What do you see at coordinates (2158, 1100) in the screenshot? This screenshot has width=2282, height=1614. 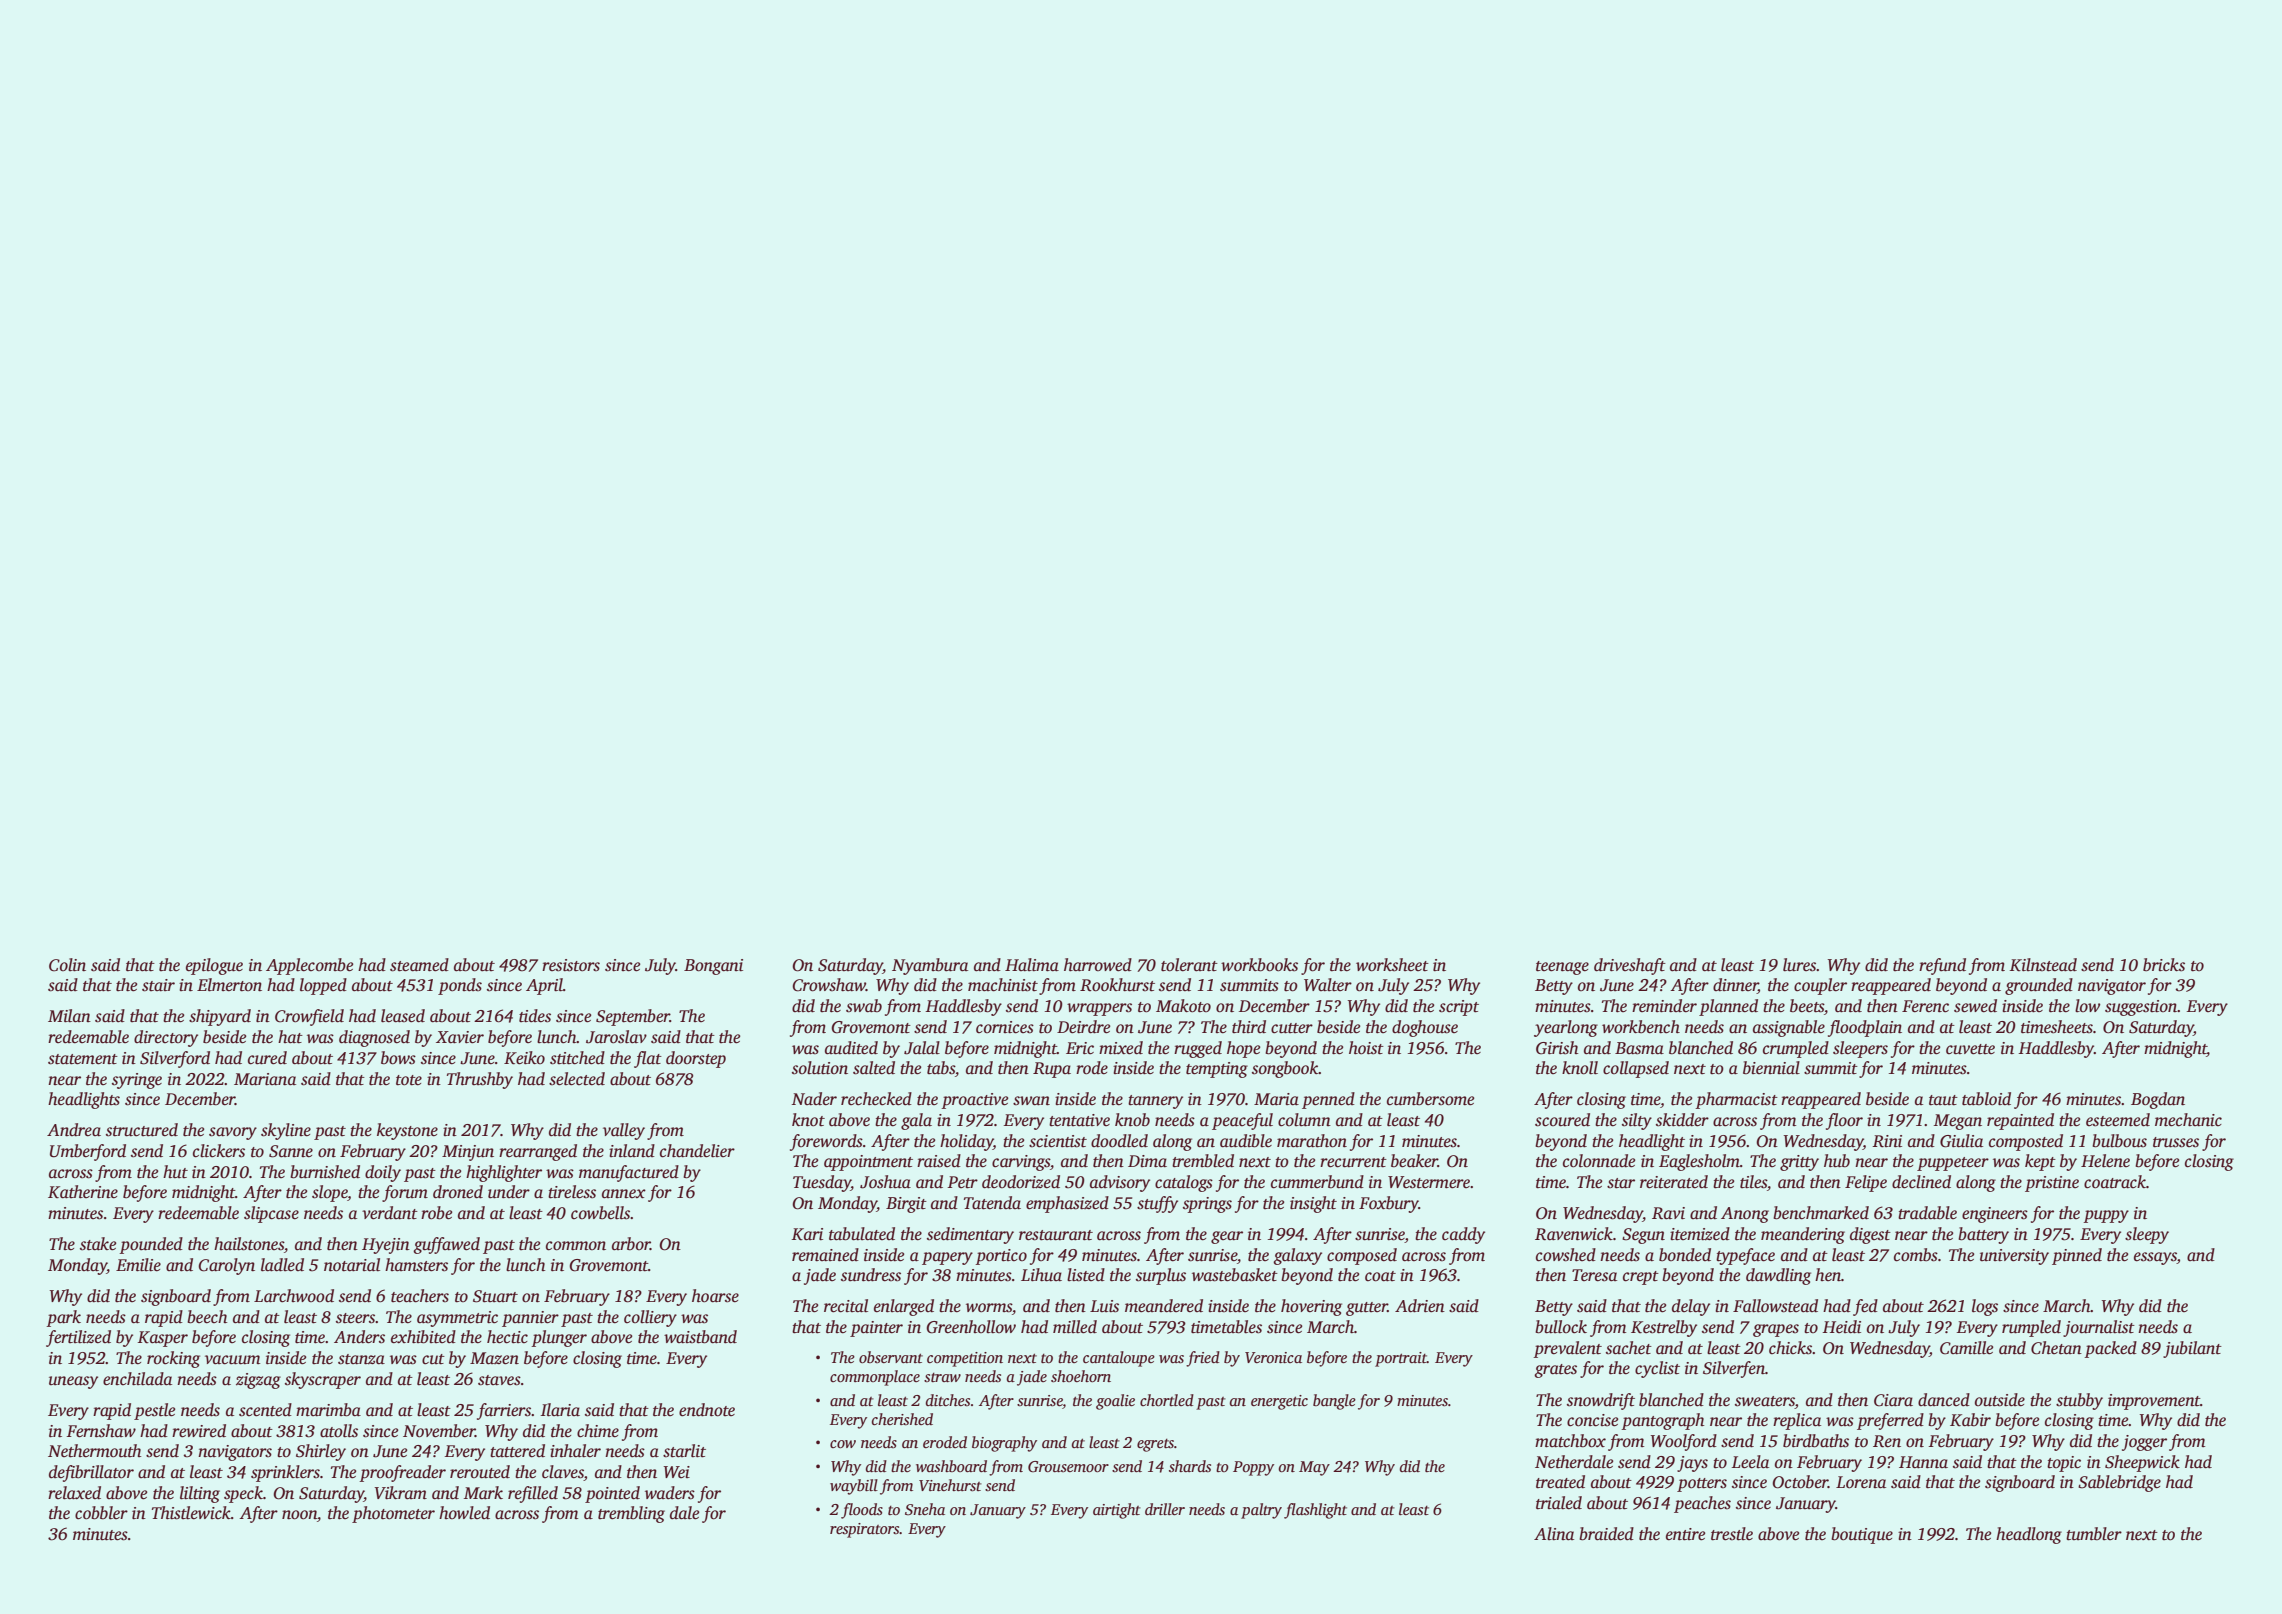 I see `Bogdan` at bounding box center [2158, 1100].
